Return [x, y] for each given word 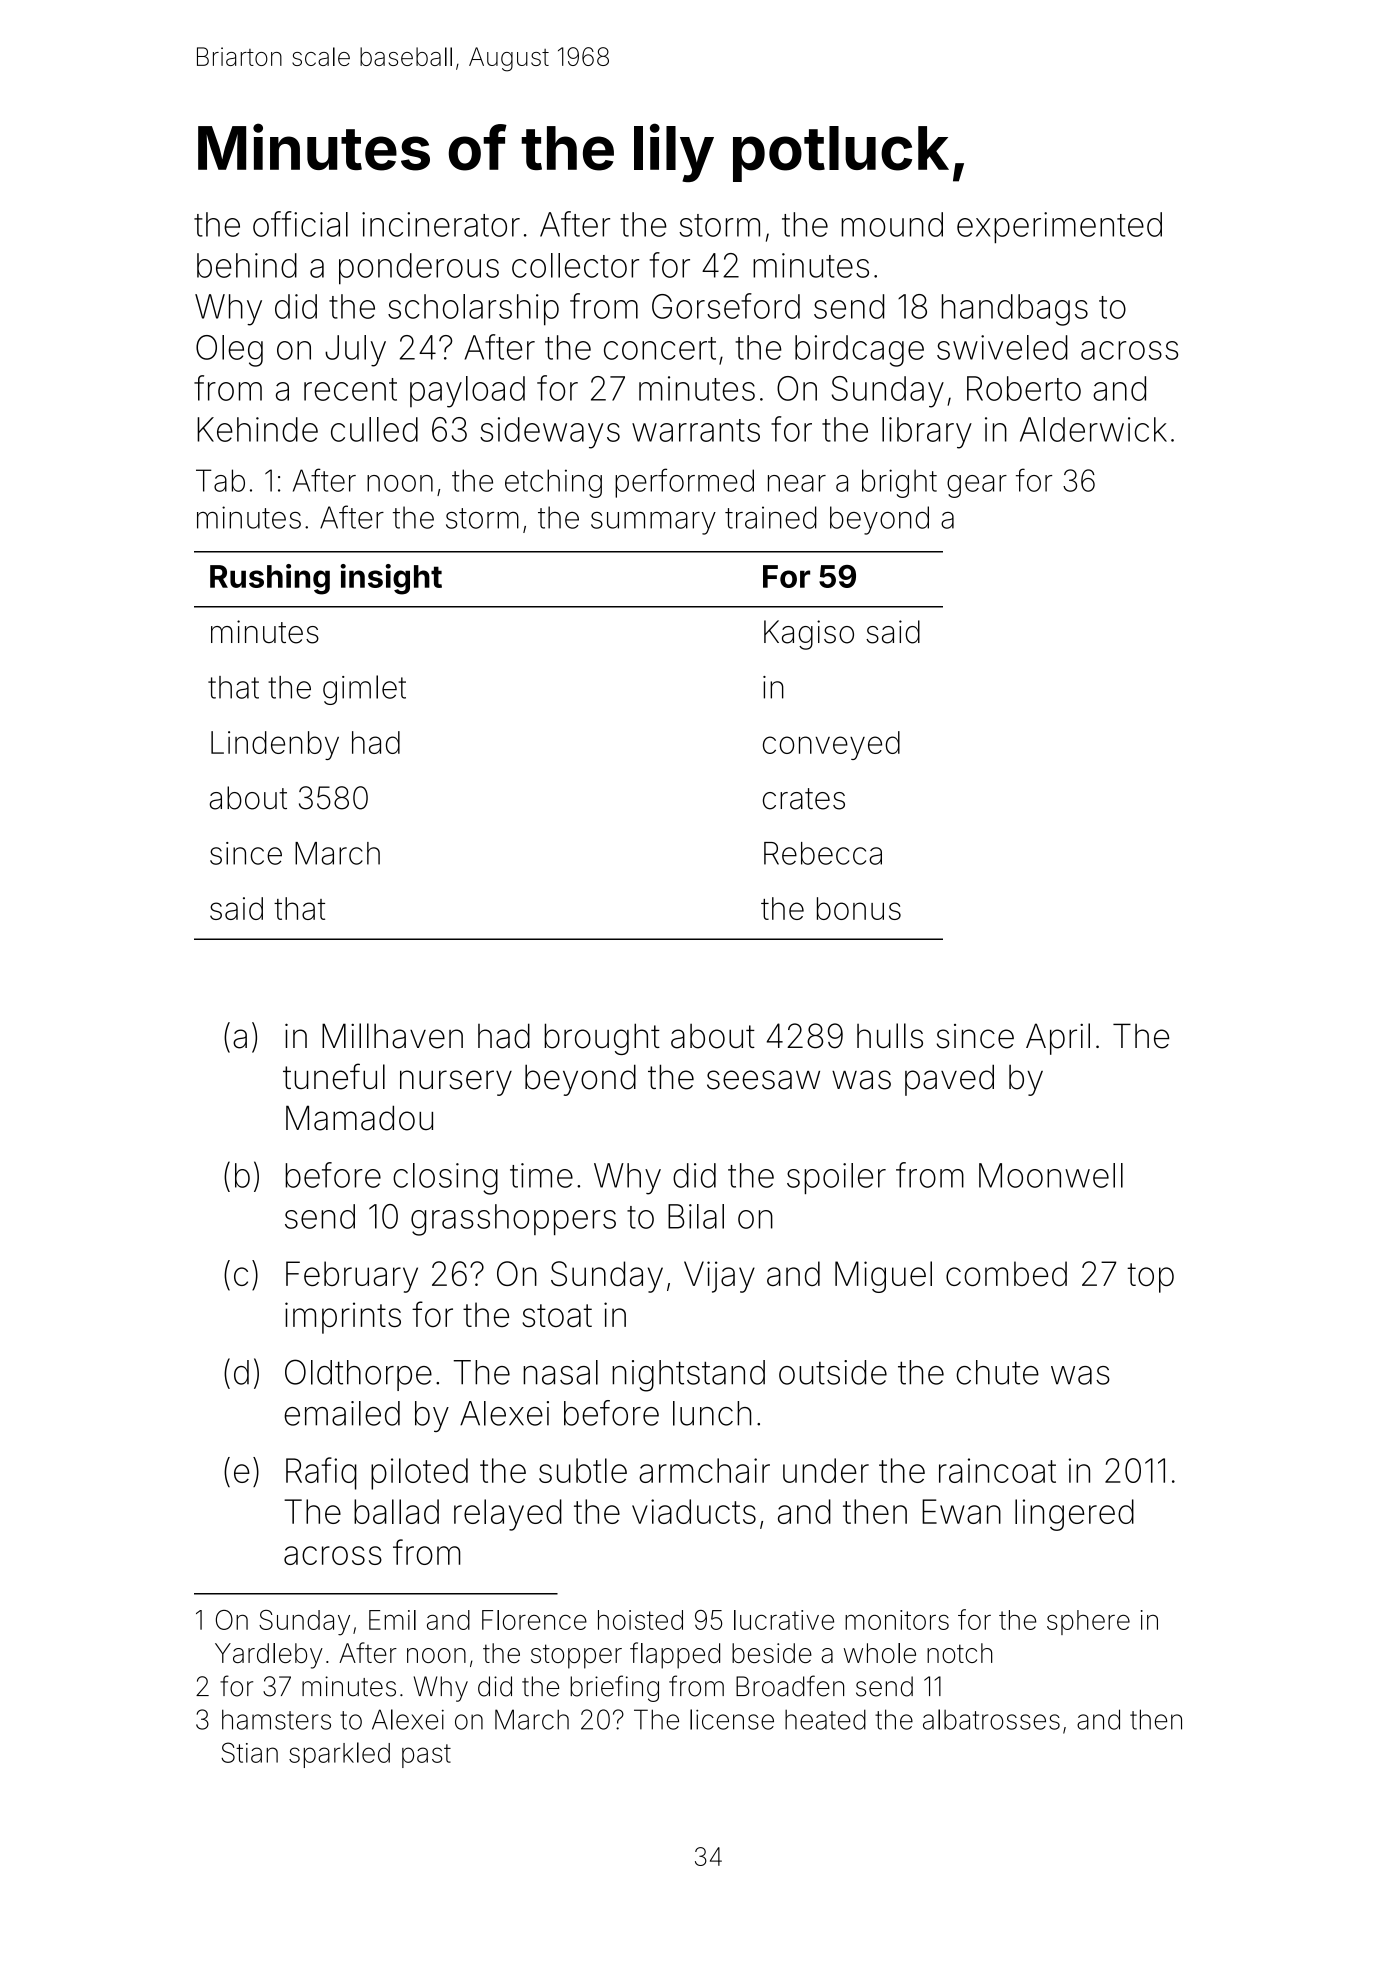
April [1058, 1039]
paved [949, 1080]
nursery [456, 1083]
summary [653, 523]
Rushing [270, 579]
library [927, 433]
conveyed [831, 745]
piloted [419, 1474]
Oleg [229, 351]
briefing [614, 1688]
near [797, 483]
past [426, 1756]
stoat [557, 1315]
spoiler [836, 1178]
